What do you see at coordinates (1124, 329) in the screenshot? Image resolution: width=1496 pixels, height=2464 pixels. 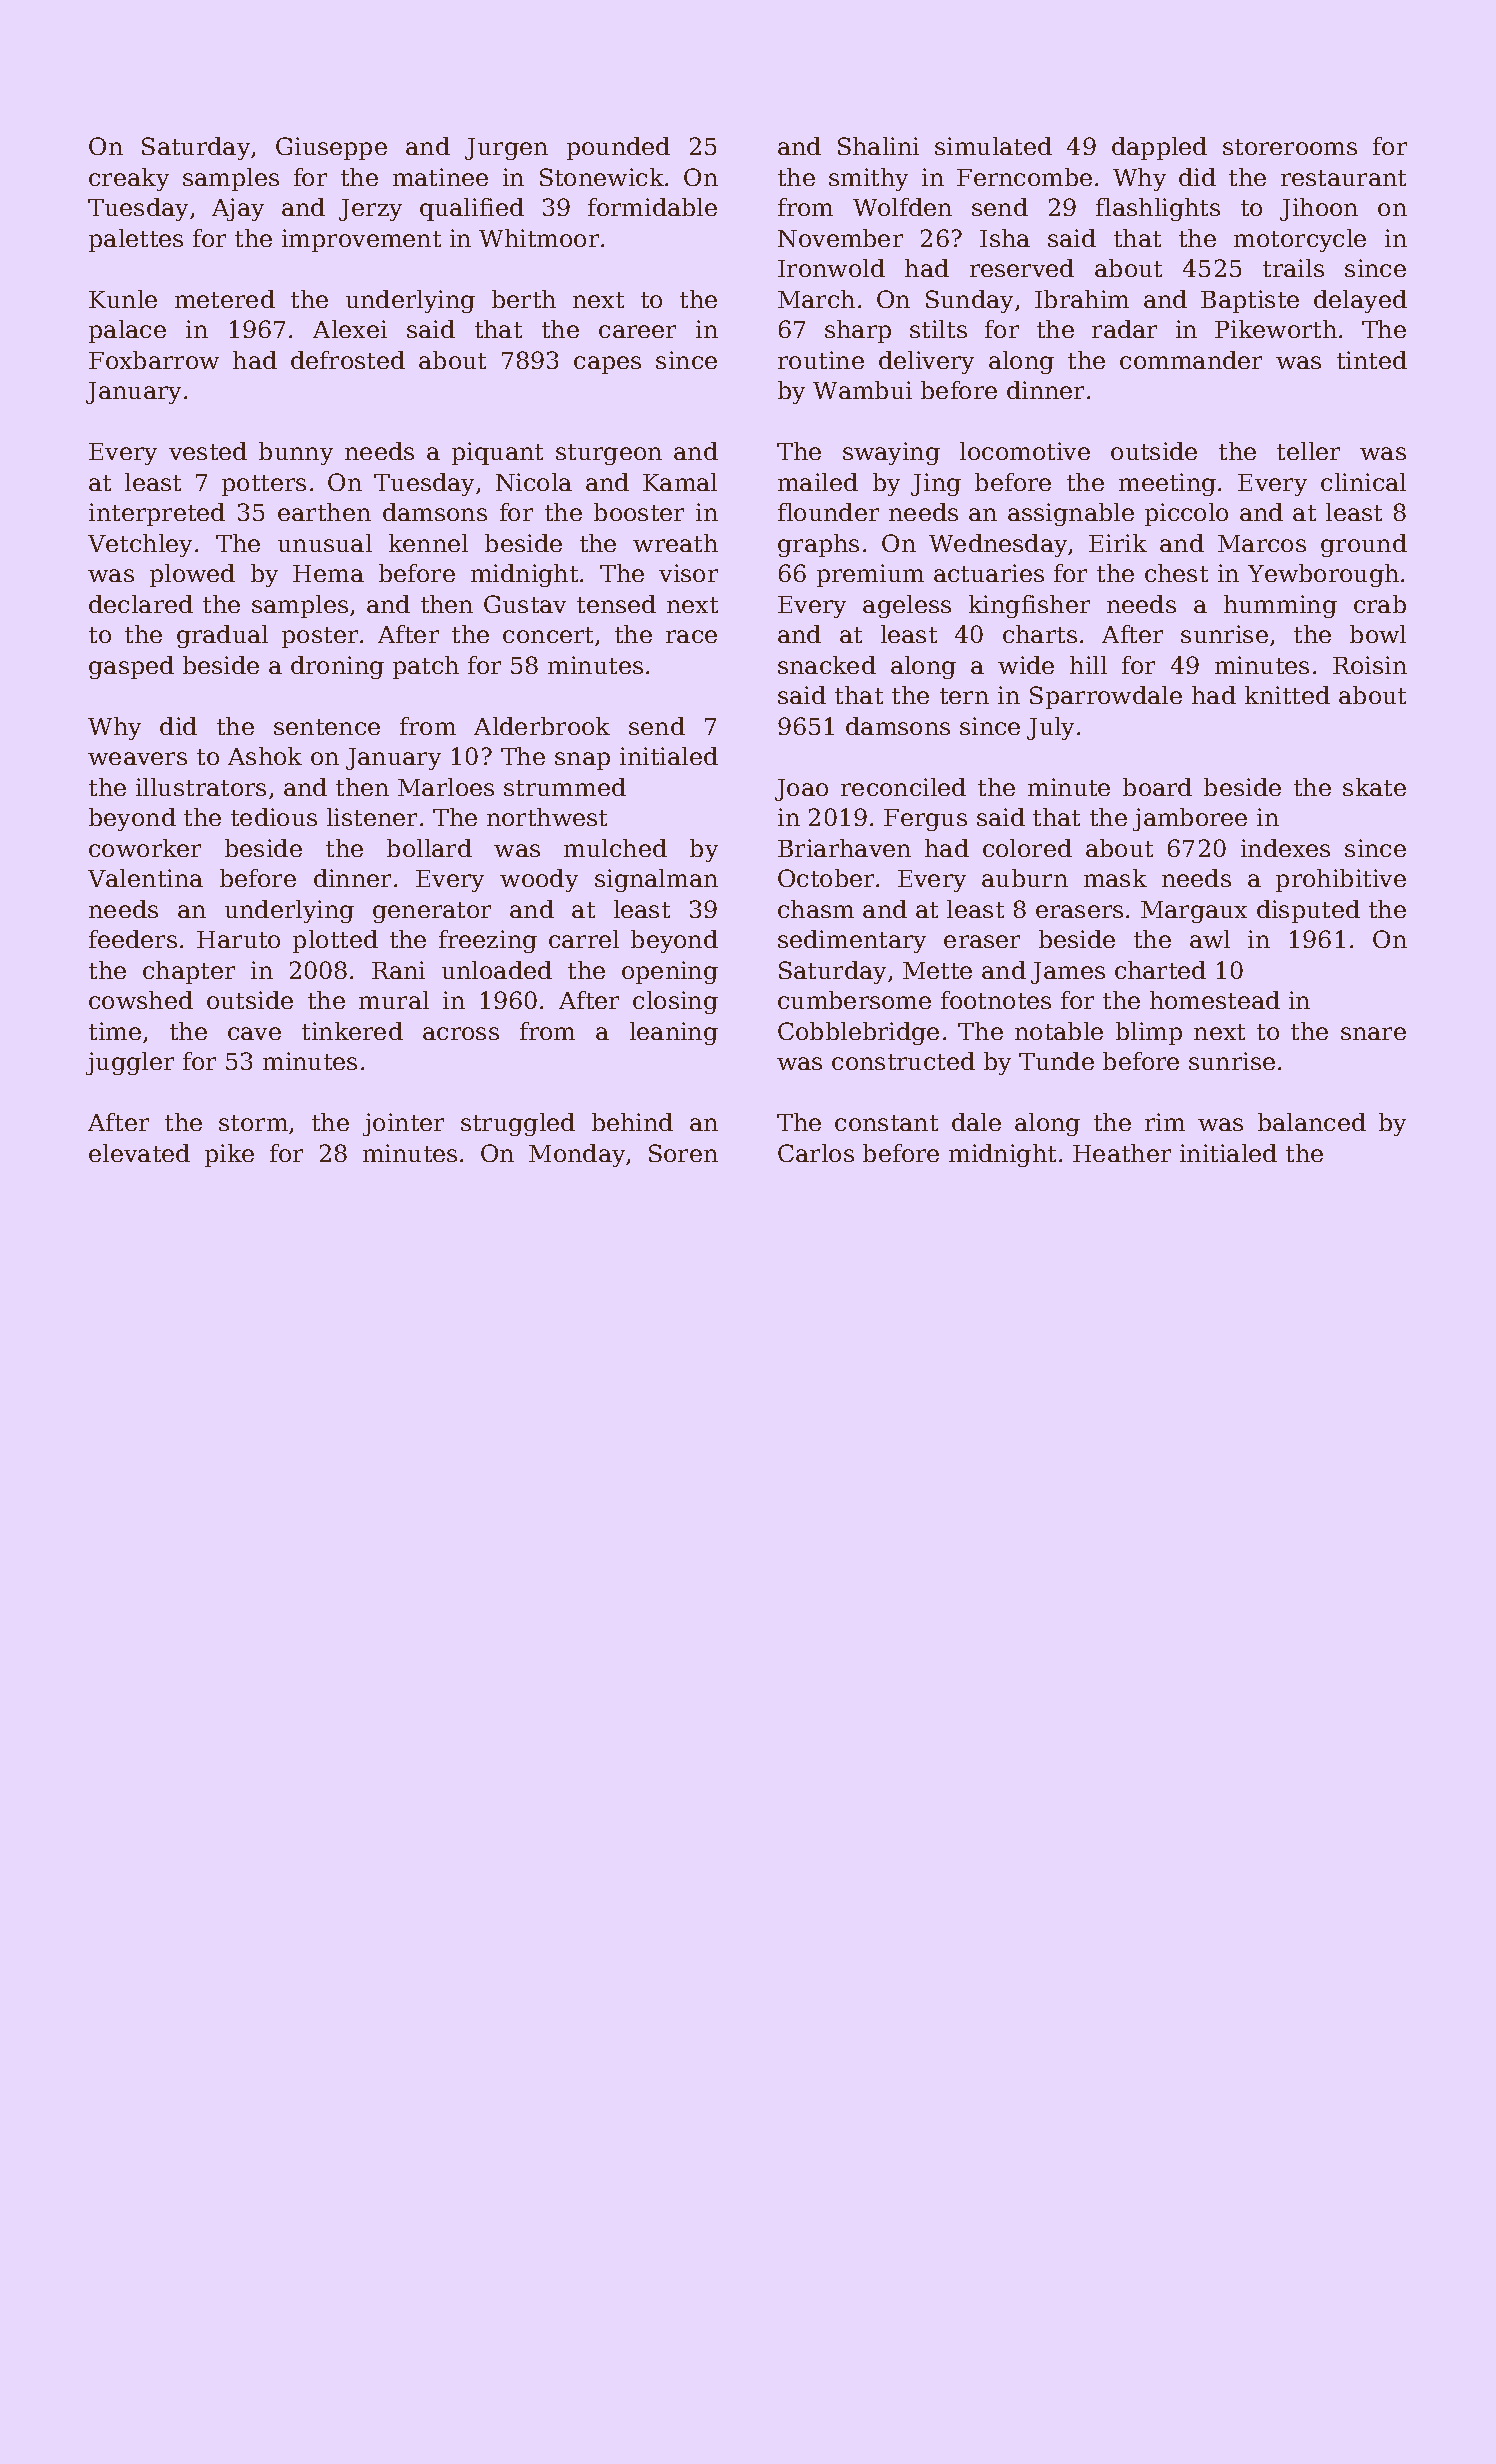 I see `radar` at bounding box center [1124, 329].
